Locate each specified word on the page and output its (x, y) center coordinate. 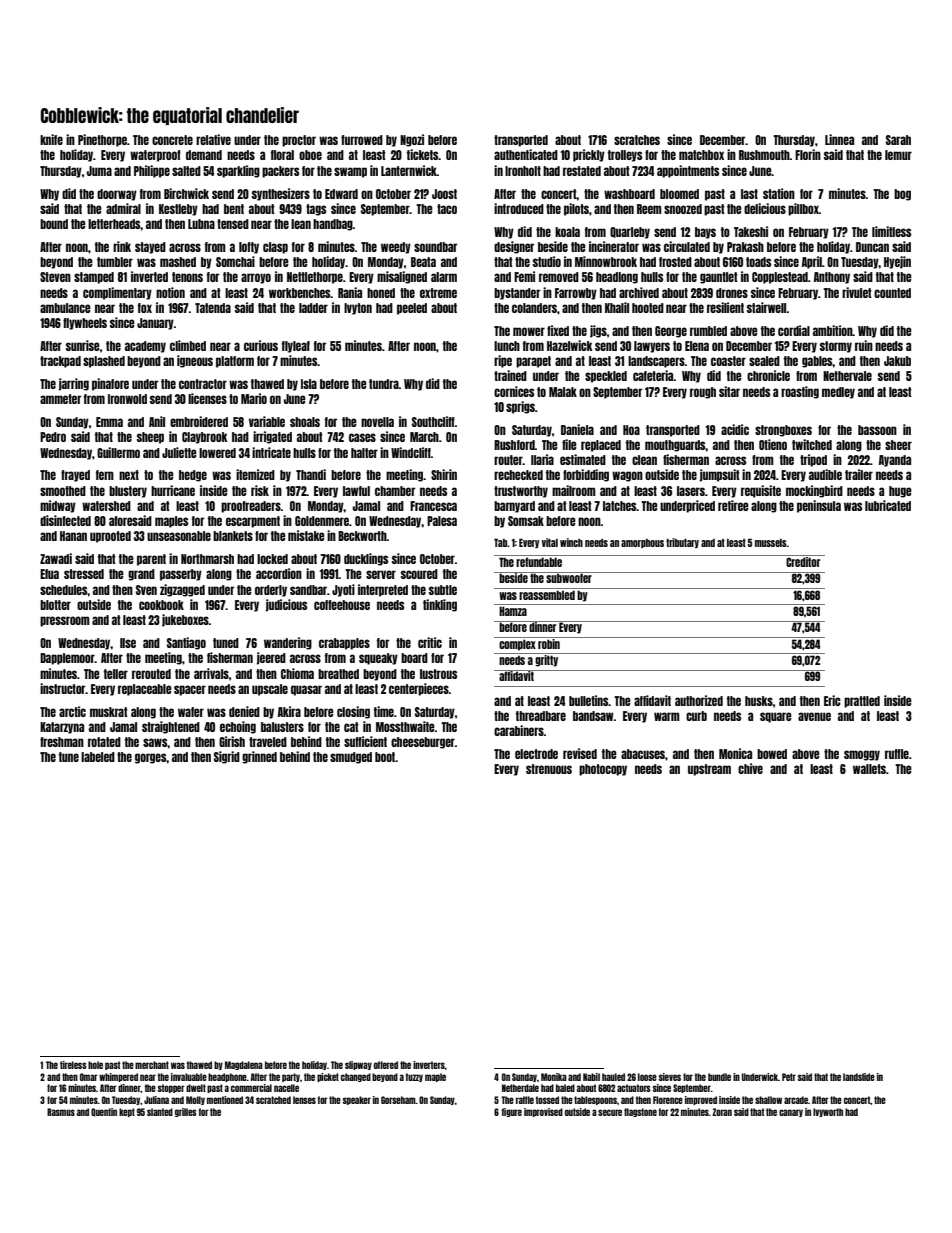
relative (213, 139)
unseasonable (179, 536)
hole (95, 1065)
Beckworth (362, 536)
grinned (259, 757)
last (749, 194)
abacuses (643, 754)
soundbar (436, 247)
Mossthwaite (405, 726)
